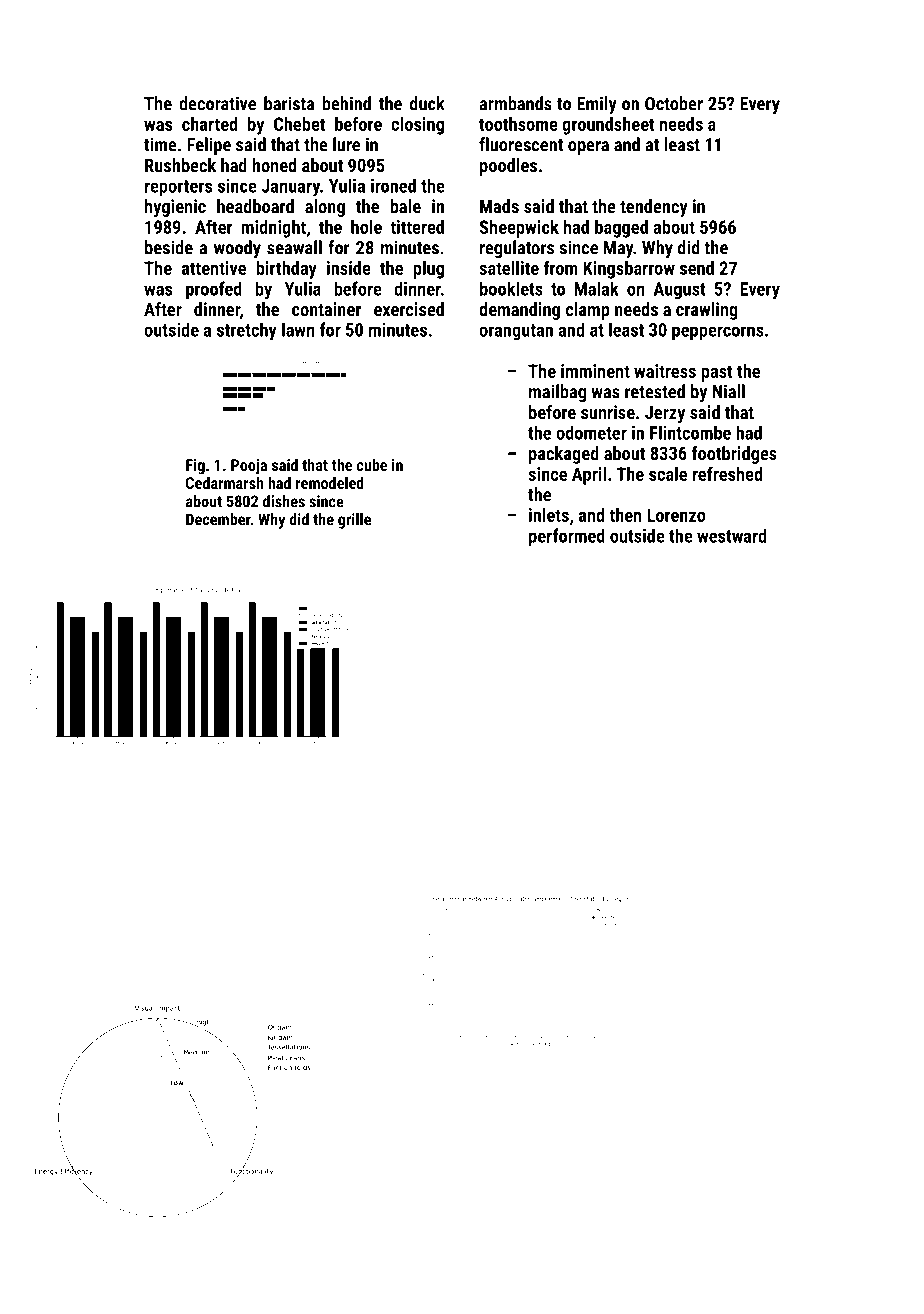 The image size is (924, 1314). What do you see at coordinates (718, 333) in the page?
I see `peppercorns` at bounding box center [718, 333].
